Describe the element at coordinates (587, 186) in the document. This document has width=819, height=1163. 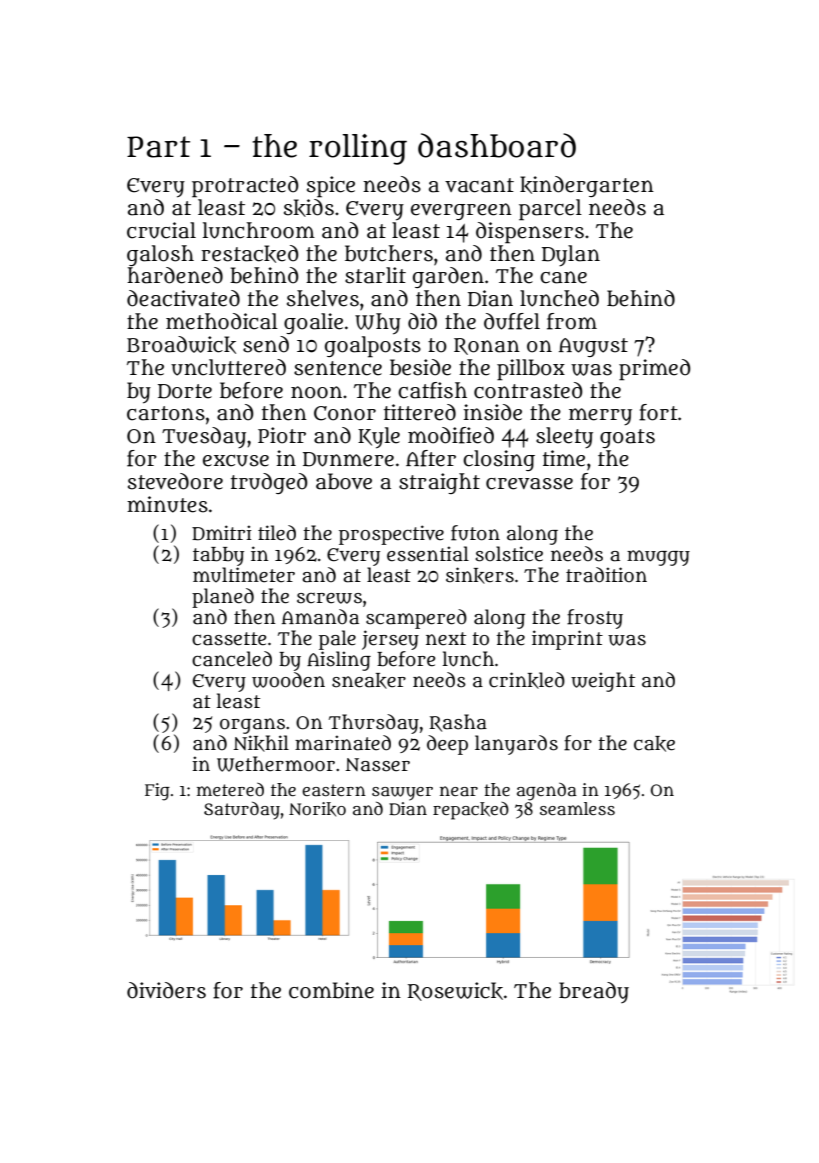
I see `kindergarten` at that location.
